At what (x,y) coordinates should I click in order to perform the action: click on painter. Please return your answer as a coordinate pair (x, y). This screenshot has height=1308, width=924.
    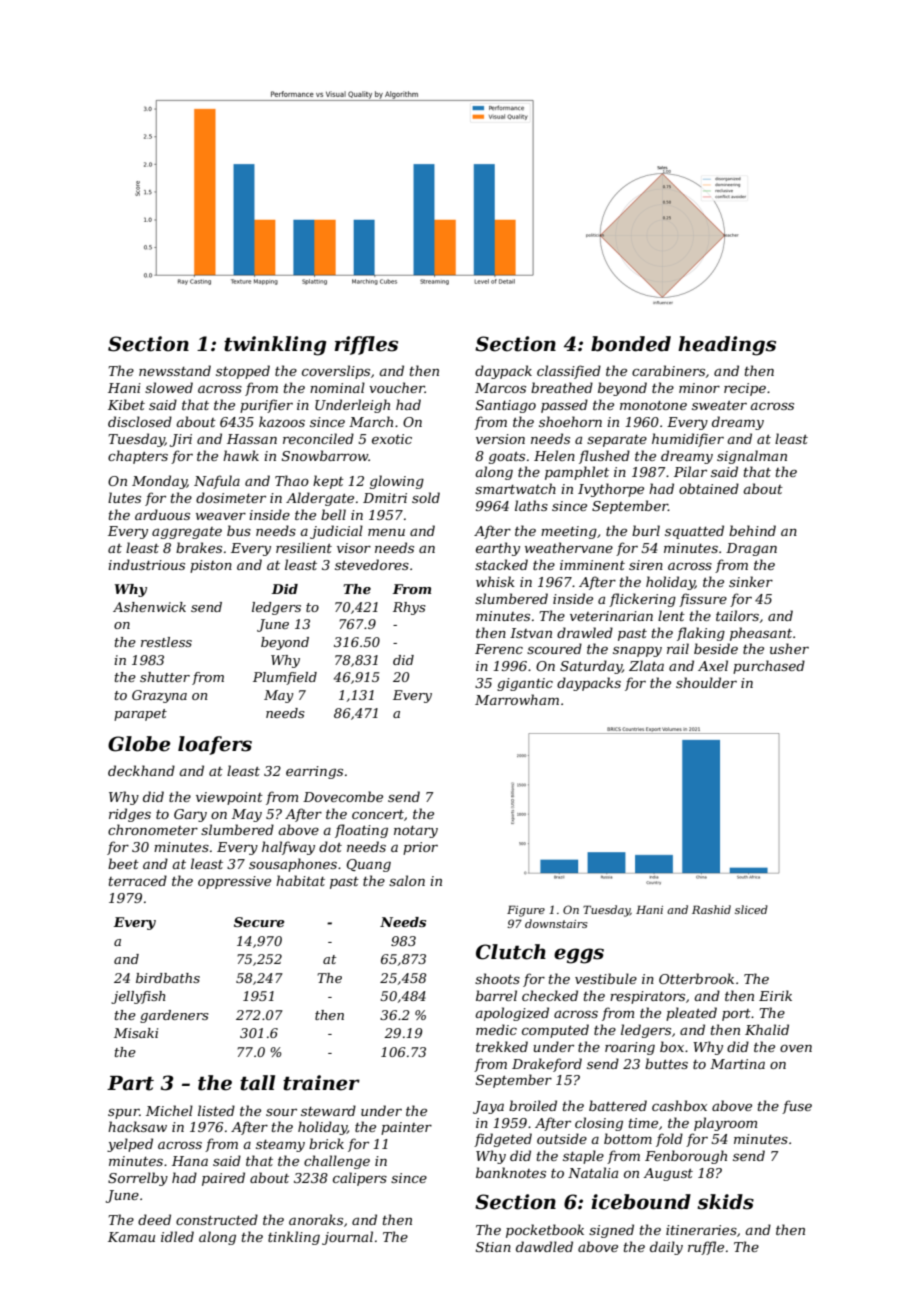
    Looking at the image, I should click on (406, 1128).
